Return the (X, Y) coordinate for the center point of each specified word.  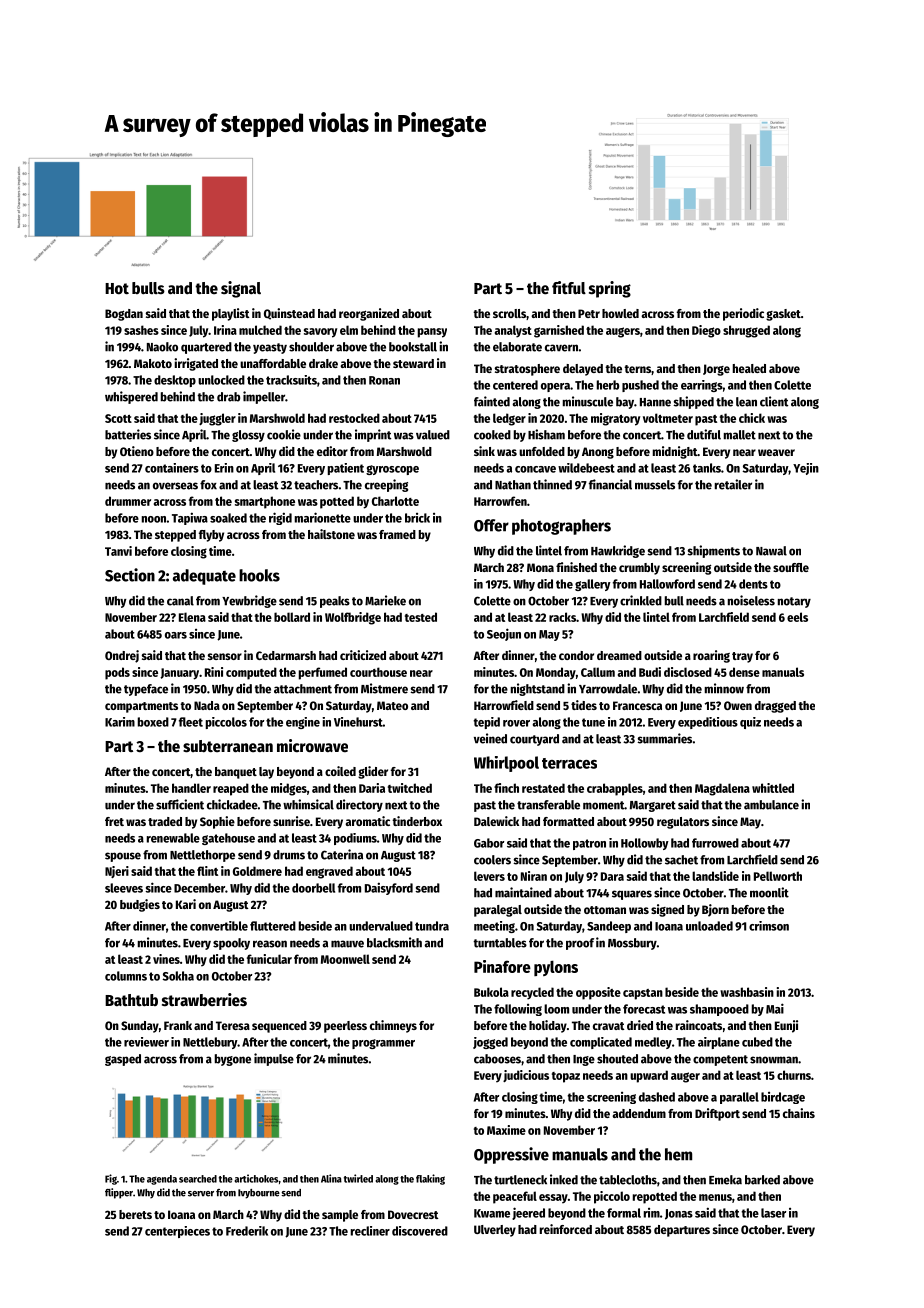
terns (637, 369)
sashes (141, 330)
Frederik (247, 1231)
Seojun (504, 634)
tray (742, 657)
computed (251, 673)
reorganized (369, 314)
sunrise (291, 821)
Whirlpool (506, 764)
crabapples (615, 789)
